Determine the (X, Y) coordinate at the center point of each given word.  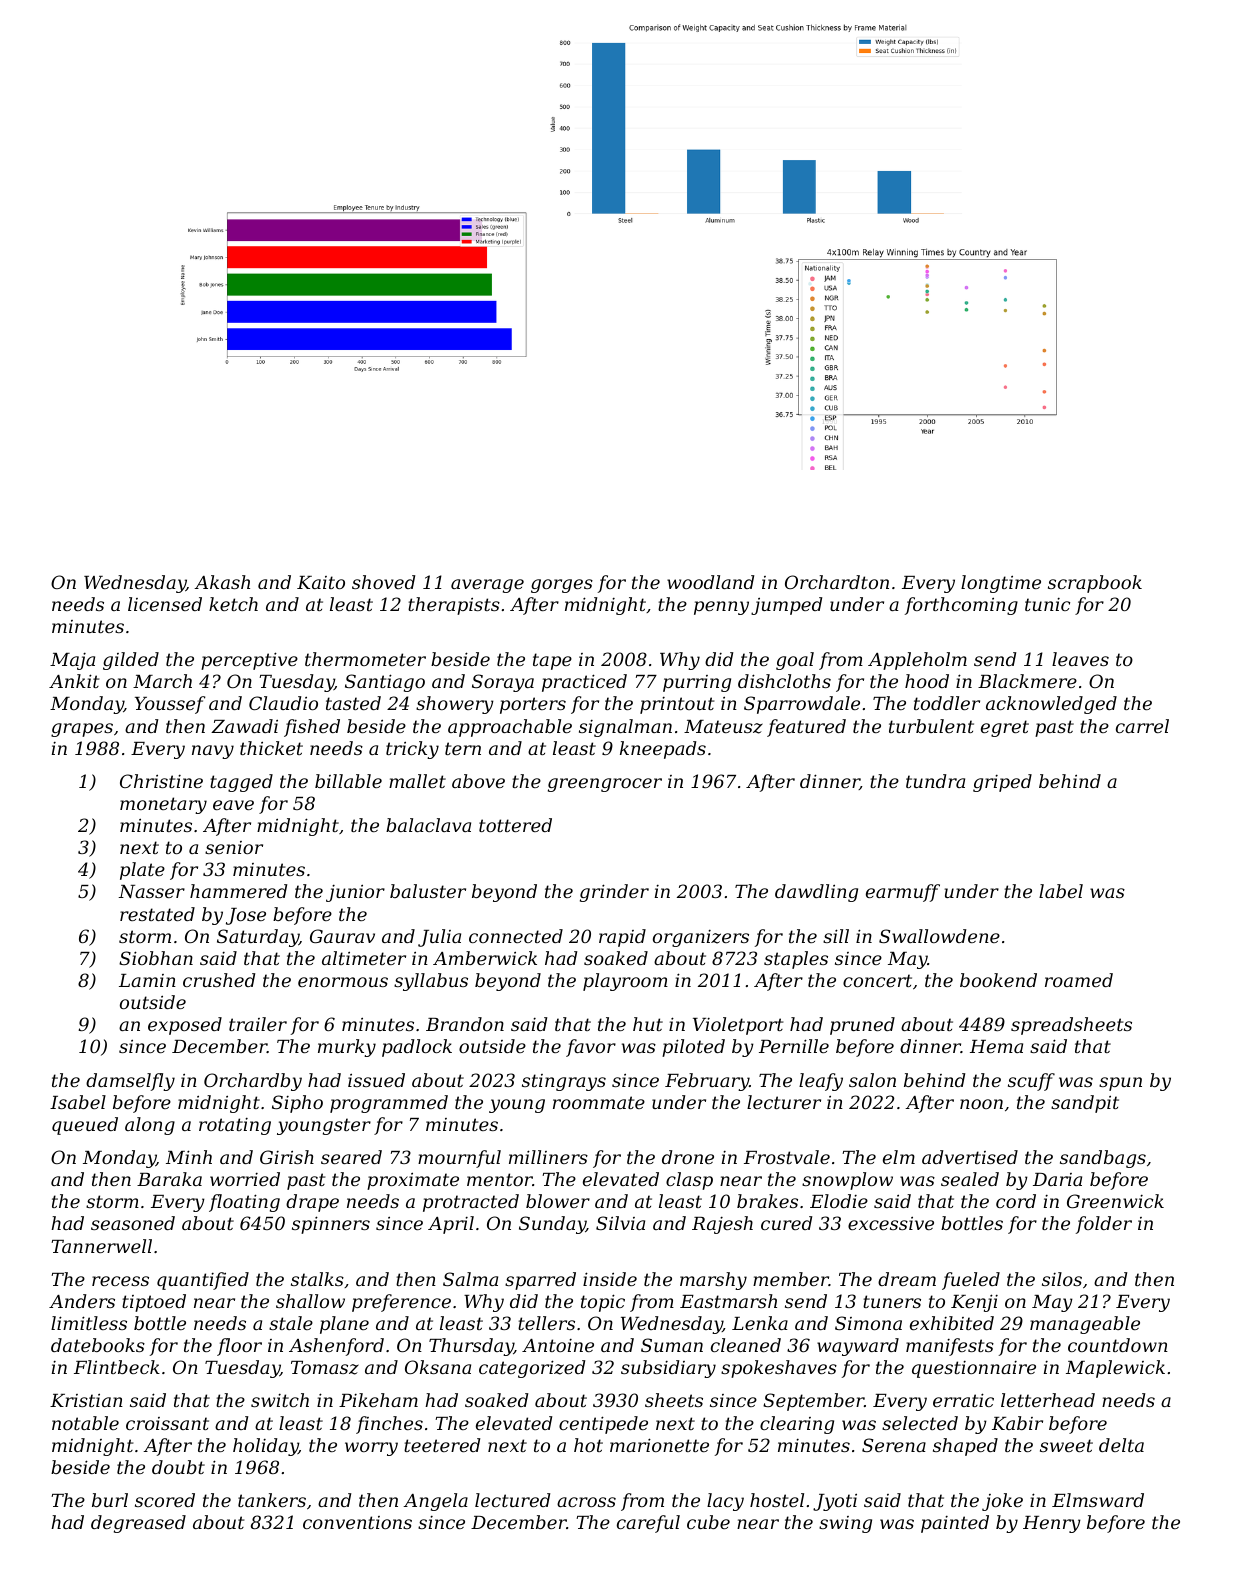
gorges (562, 586)
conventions (357, 1522)
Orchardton (837, 582)
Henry (1052, 1524)
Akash (222, 582)
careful (648, 1524)
